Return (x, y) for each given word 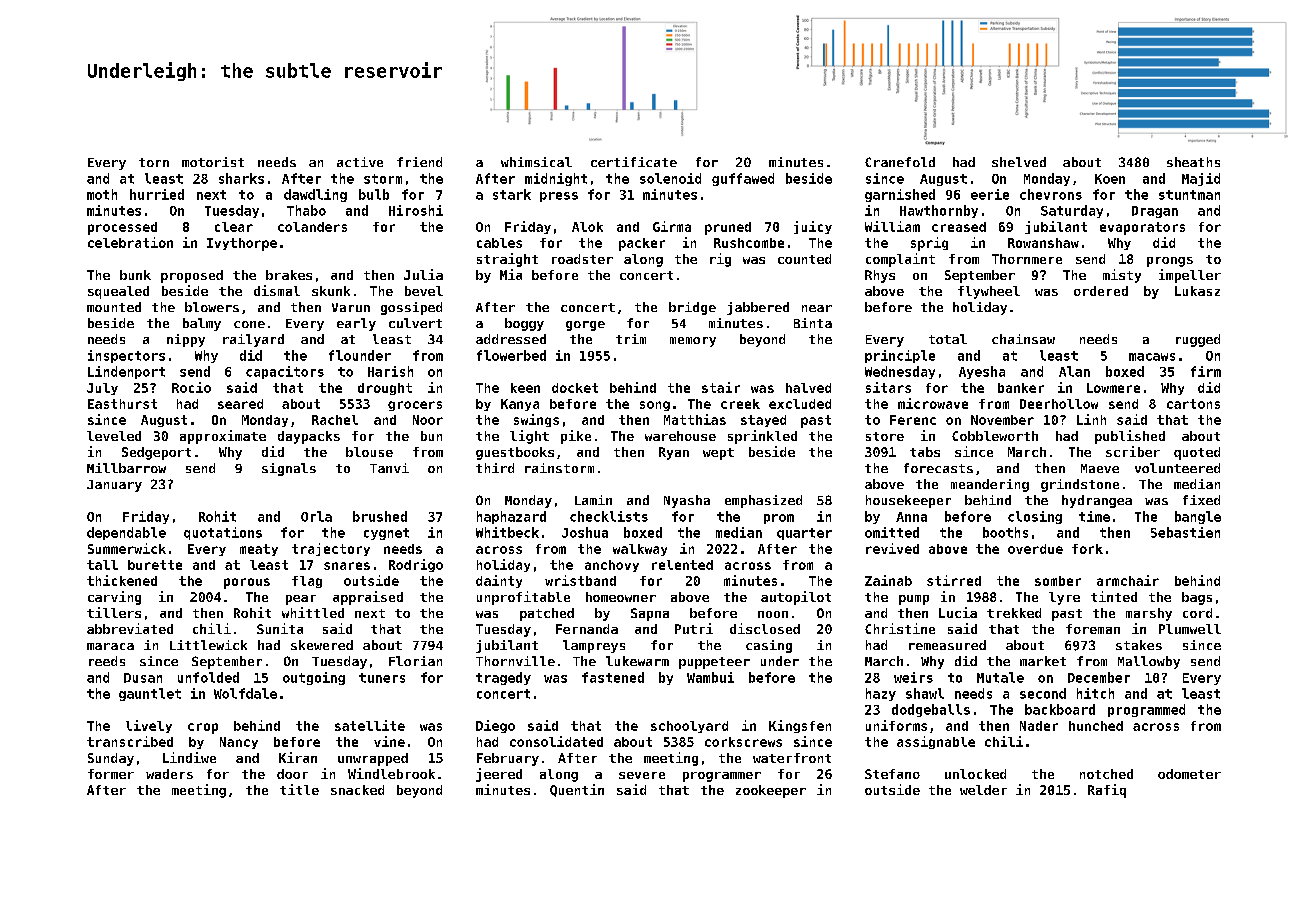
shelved (1019, 162)
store (885, 436)
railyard (253, 340)
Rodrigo (416, 565)
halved (808, 388)
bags (1197, 598)
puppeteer (714, 663)
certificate (634, 162)
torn (154, 162)
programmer (722, 777)
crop (203, 728)
